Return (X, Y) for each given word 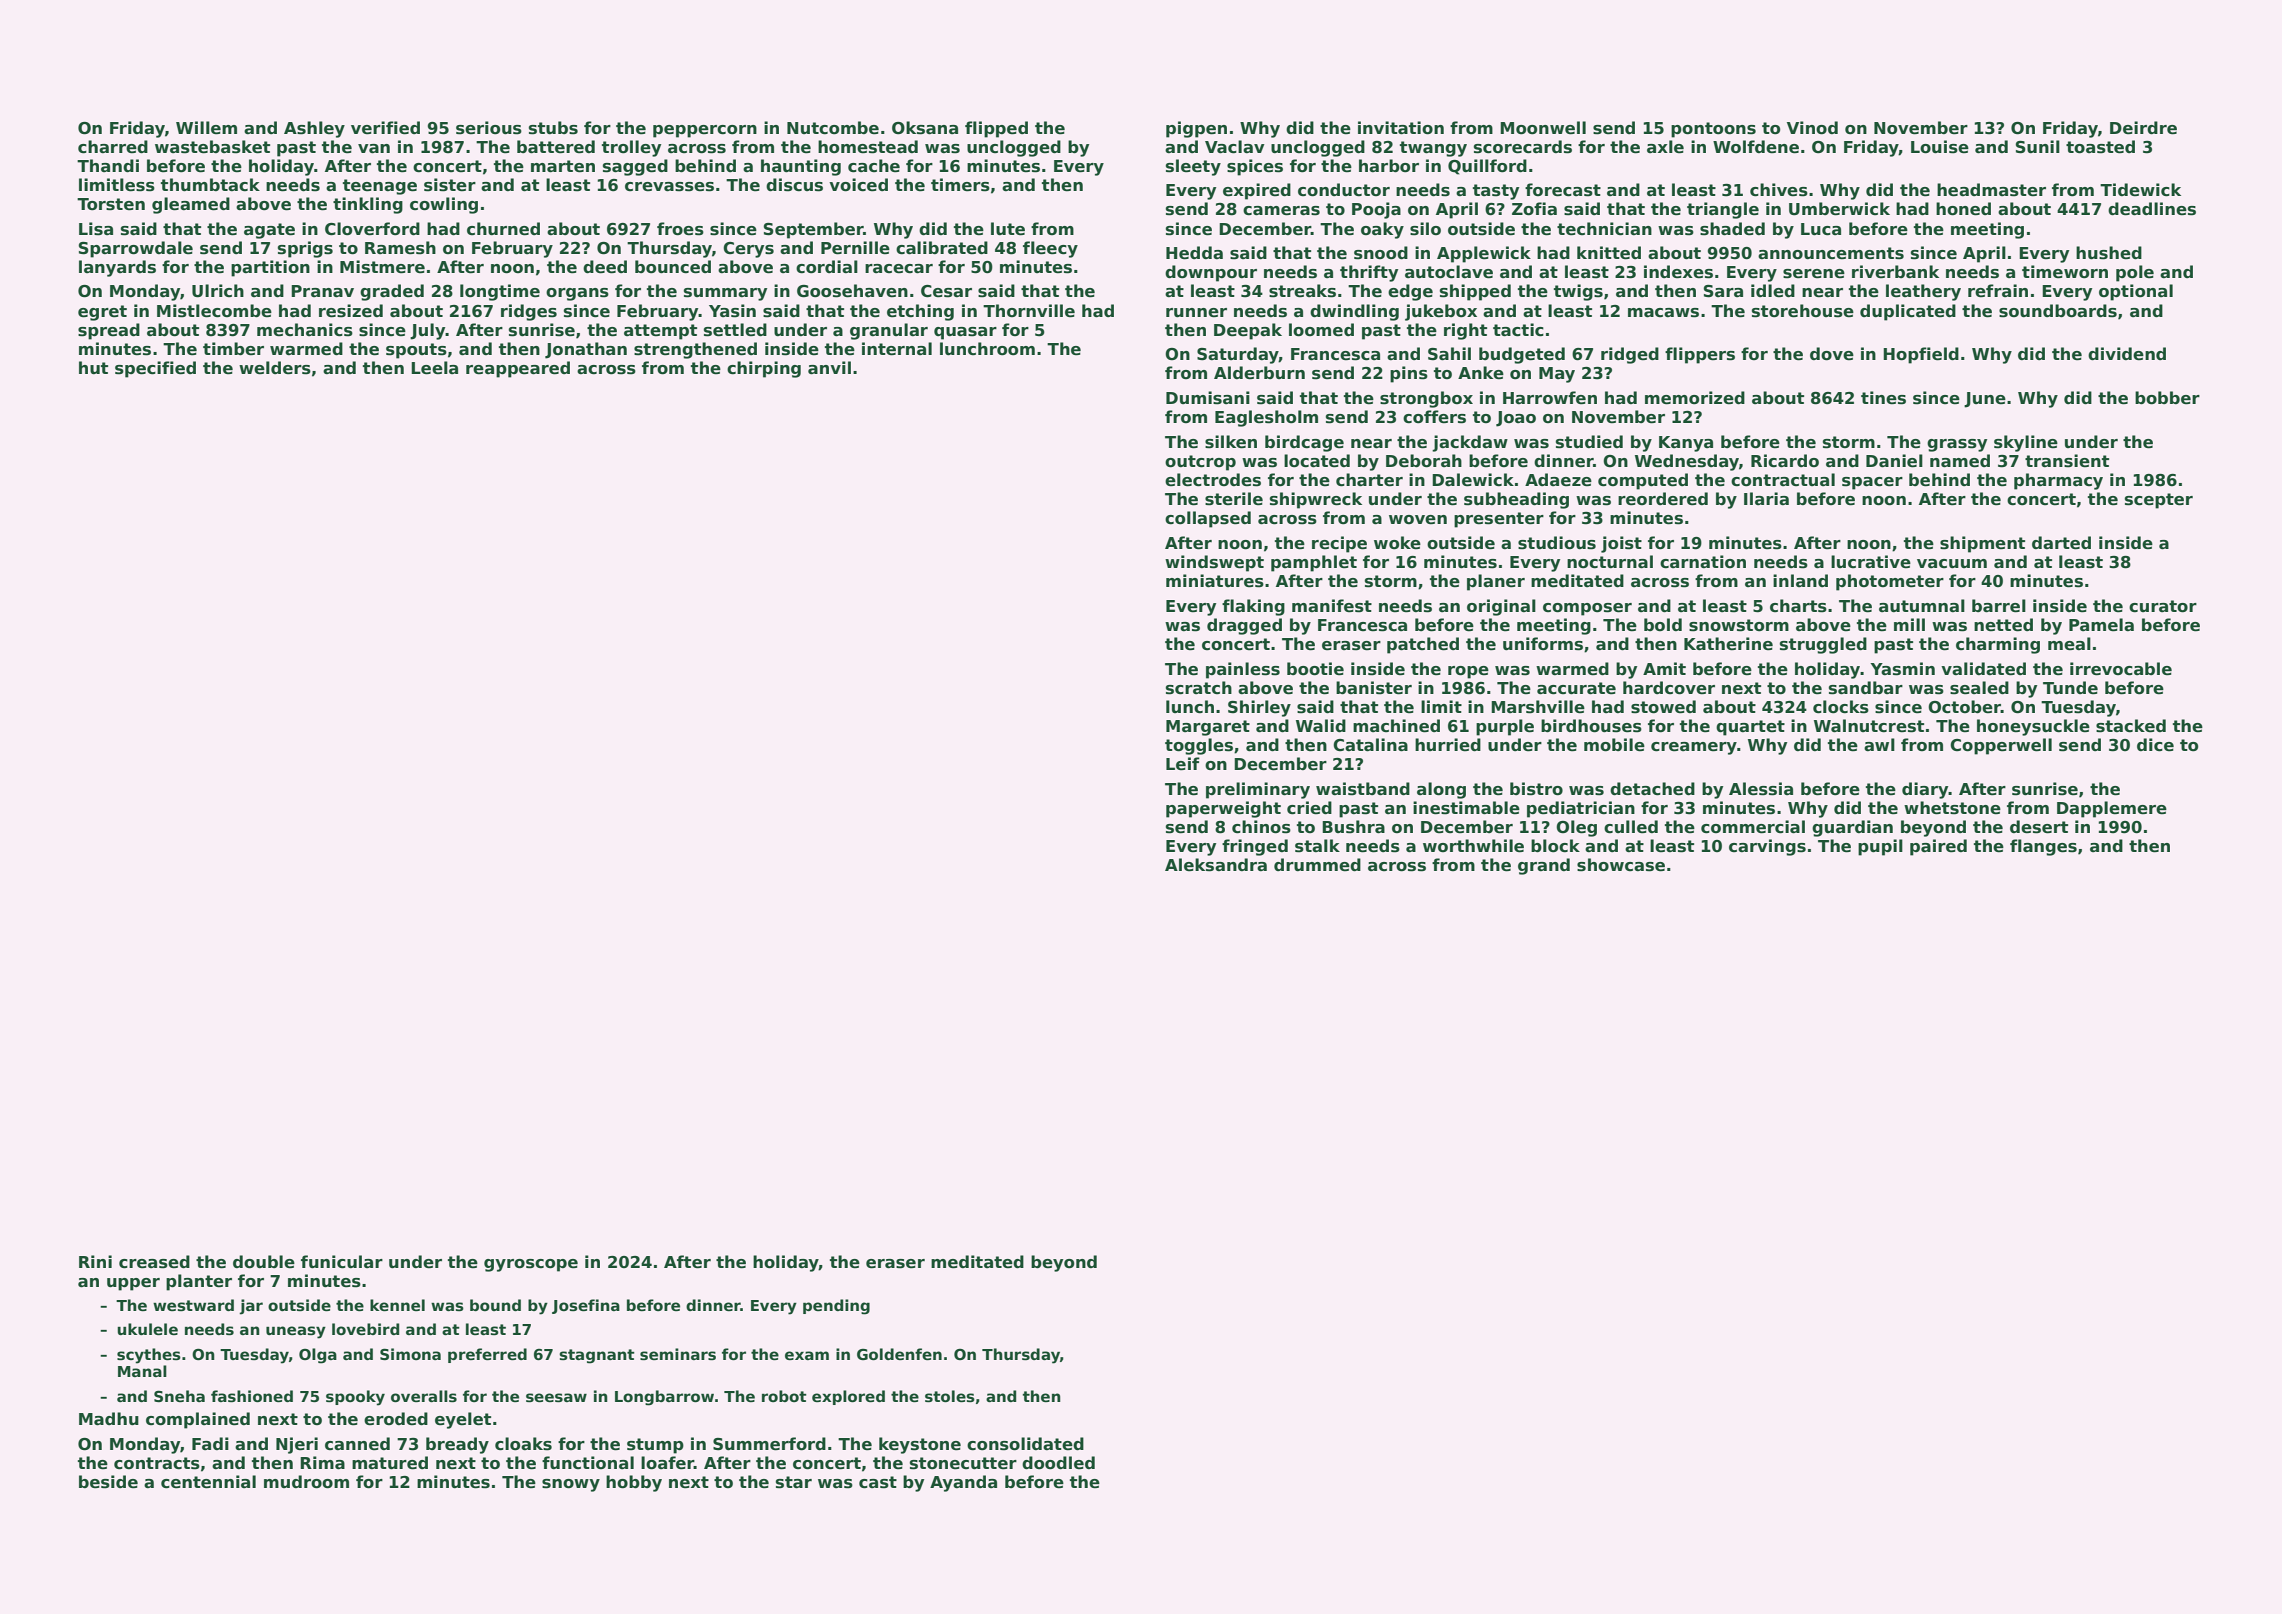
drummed (1317, 865)
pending (836, 1307)
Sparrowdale (136, 249)
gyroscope (531, 1265)
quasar (965, 333)
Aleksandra (1216, 865)
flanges (2043, 847)
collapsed (1208, 519)
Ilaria (1766, 498)
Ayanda (963, 1483)
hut (93, 367)
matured (390, 1463)
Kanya (1686, 444)
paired (1938, 847)
